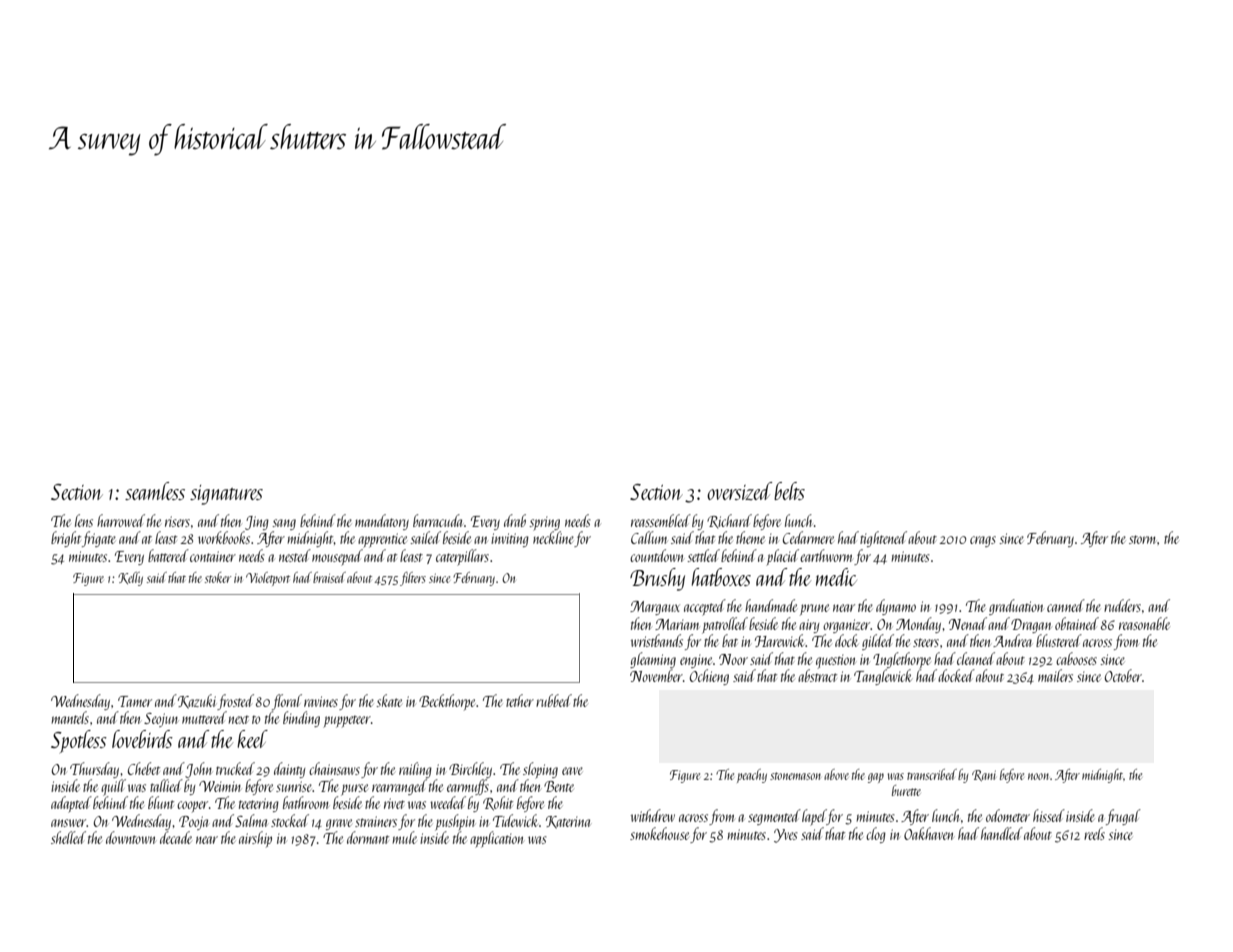 This screenshot has width=1233, height=952. Describe the element at coordinates (789, 491) in the screenshot. I see `belts` at that location.
